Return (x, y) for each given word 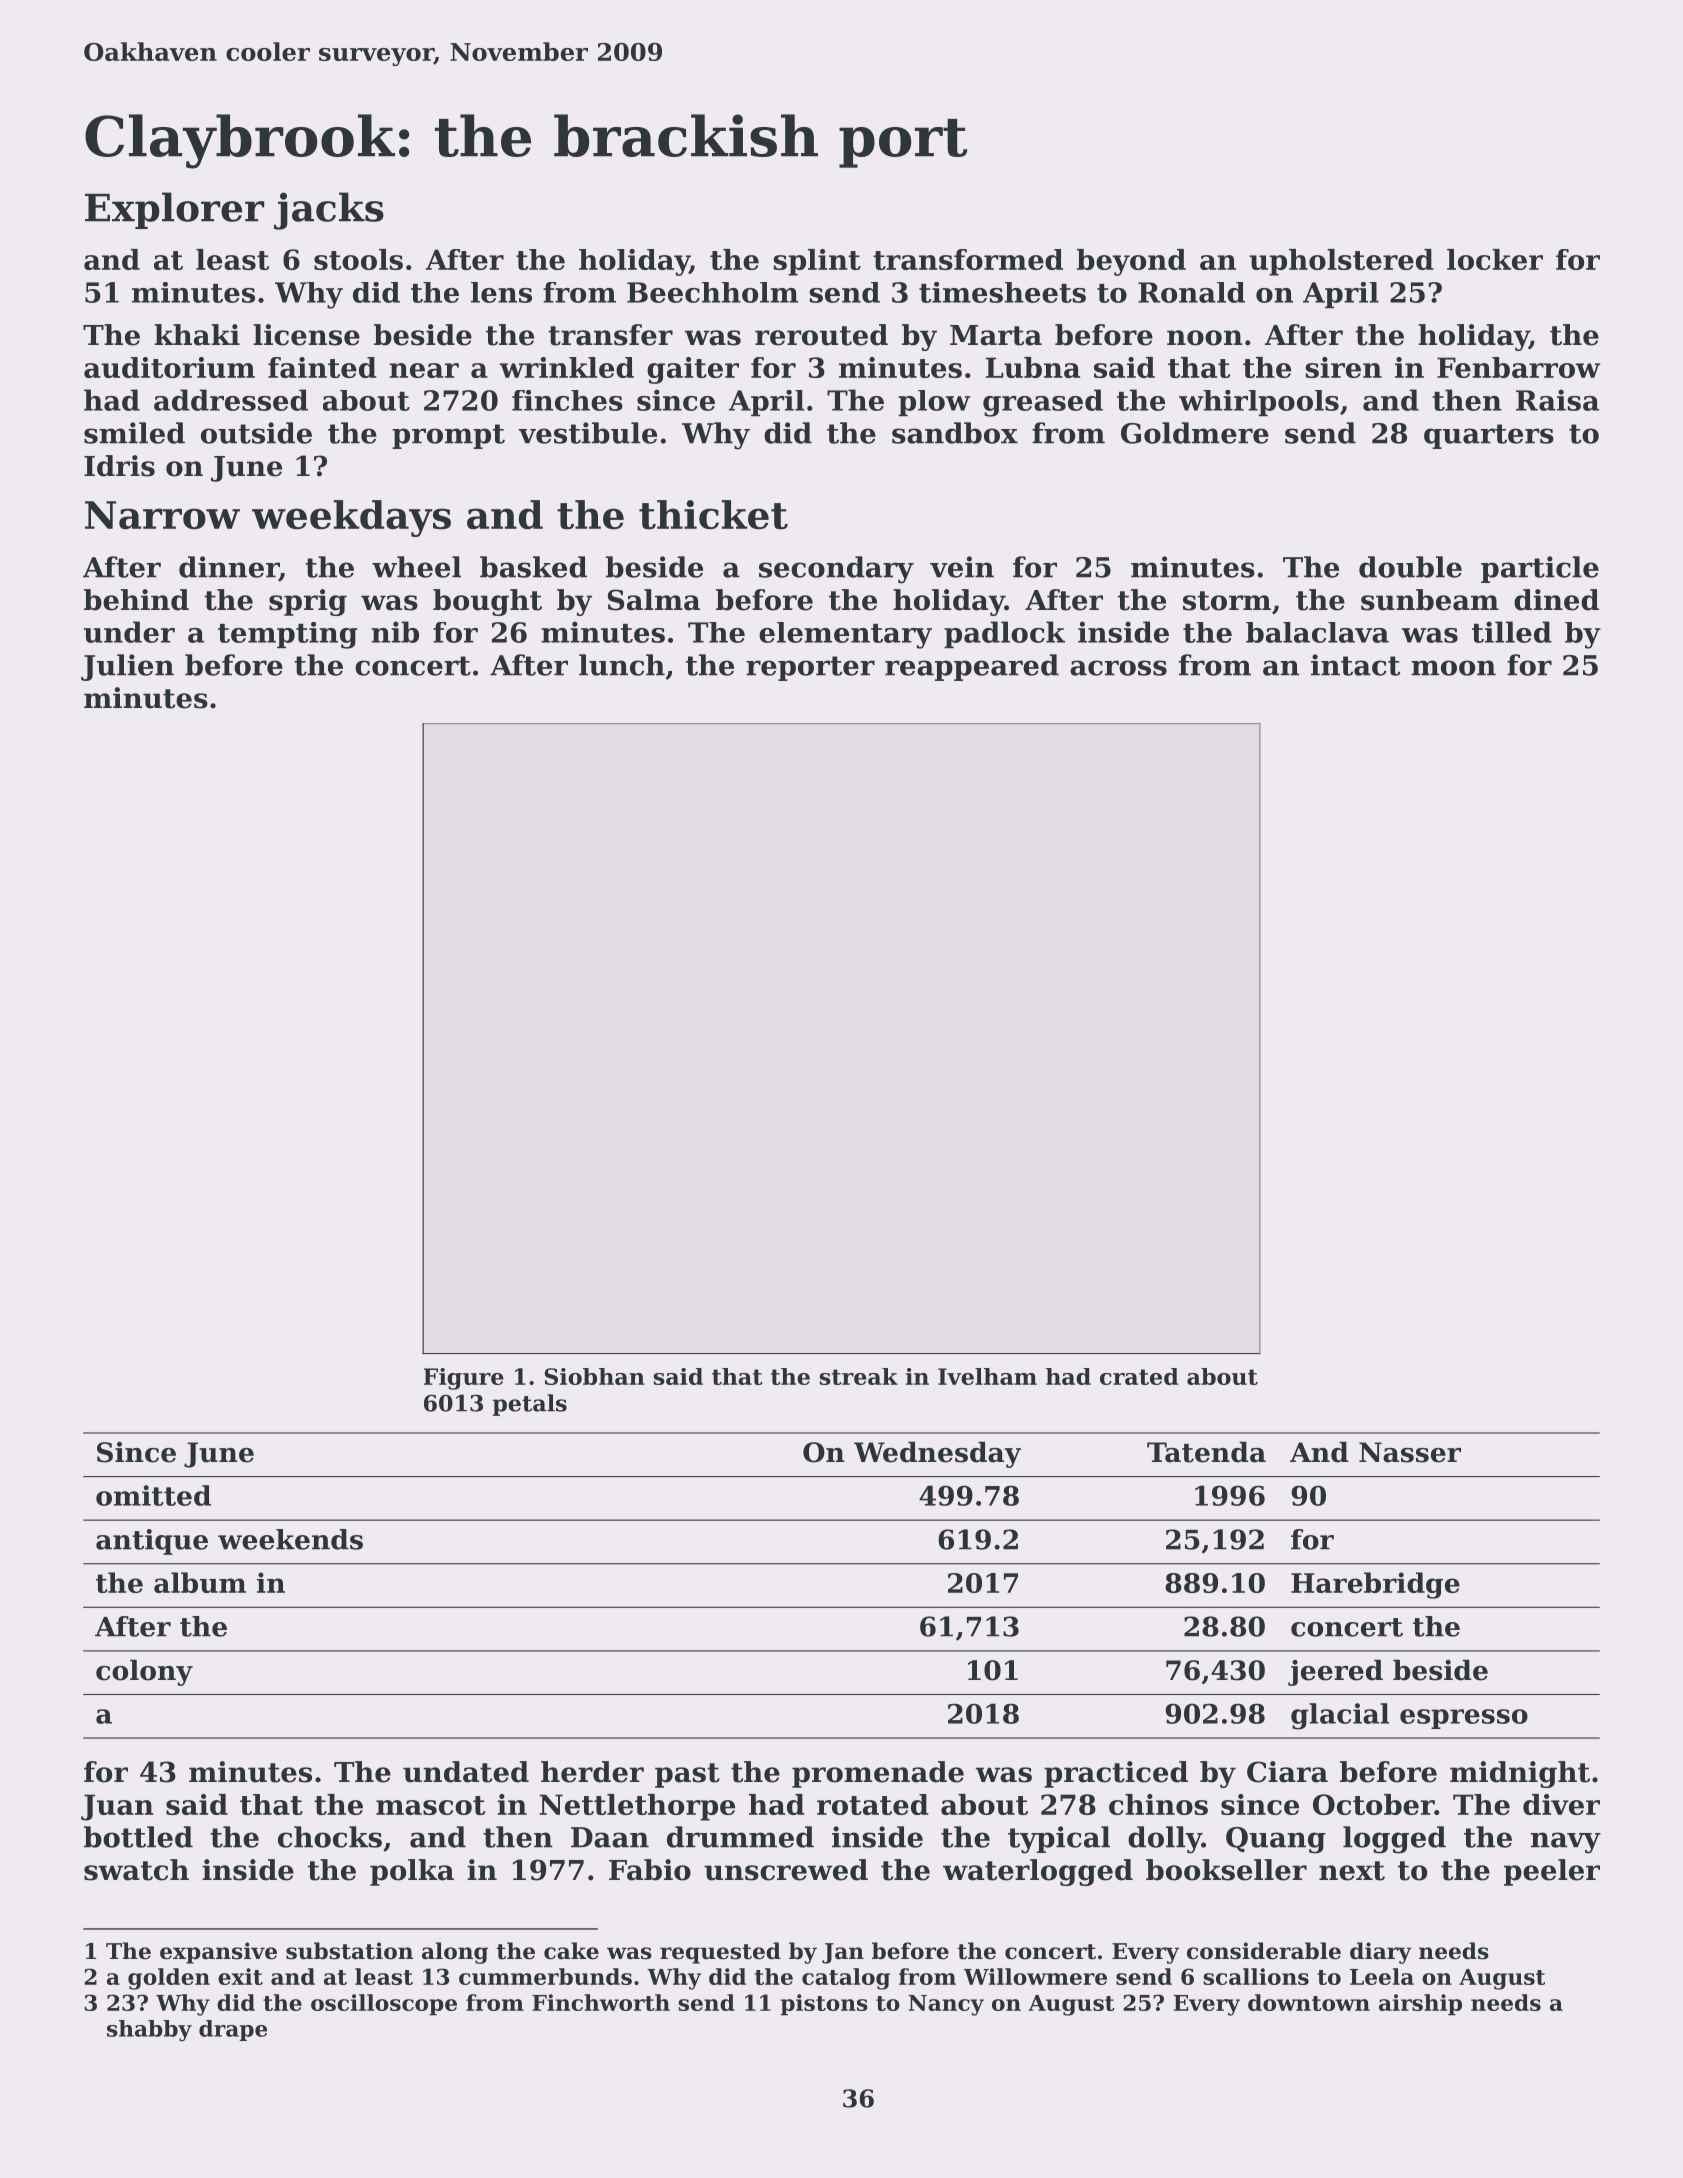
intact (1355, 665)
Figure (464, 1379)
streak (858, 1376)
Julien (127, 667)
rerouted (821, 335)
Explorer (174, 210)
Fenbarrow (1518, 367)
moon (1453, 668)
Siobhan (595, 1376)
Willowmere (1035, 1976)
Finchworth (601, 2002)
